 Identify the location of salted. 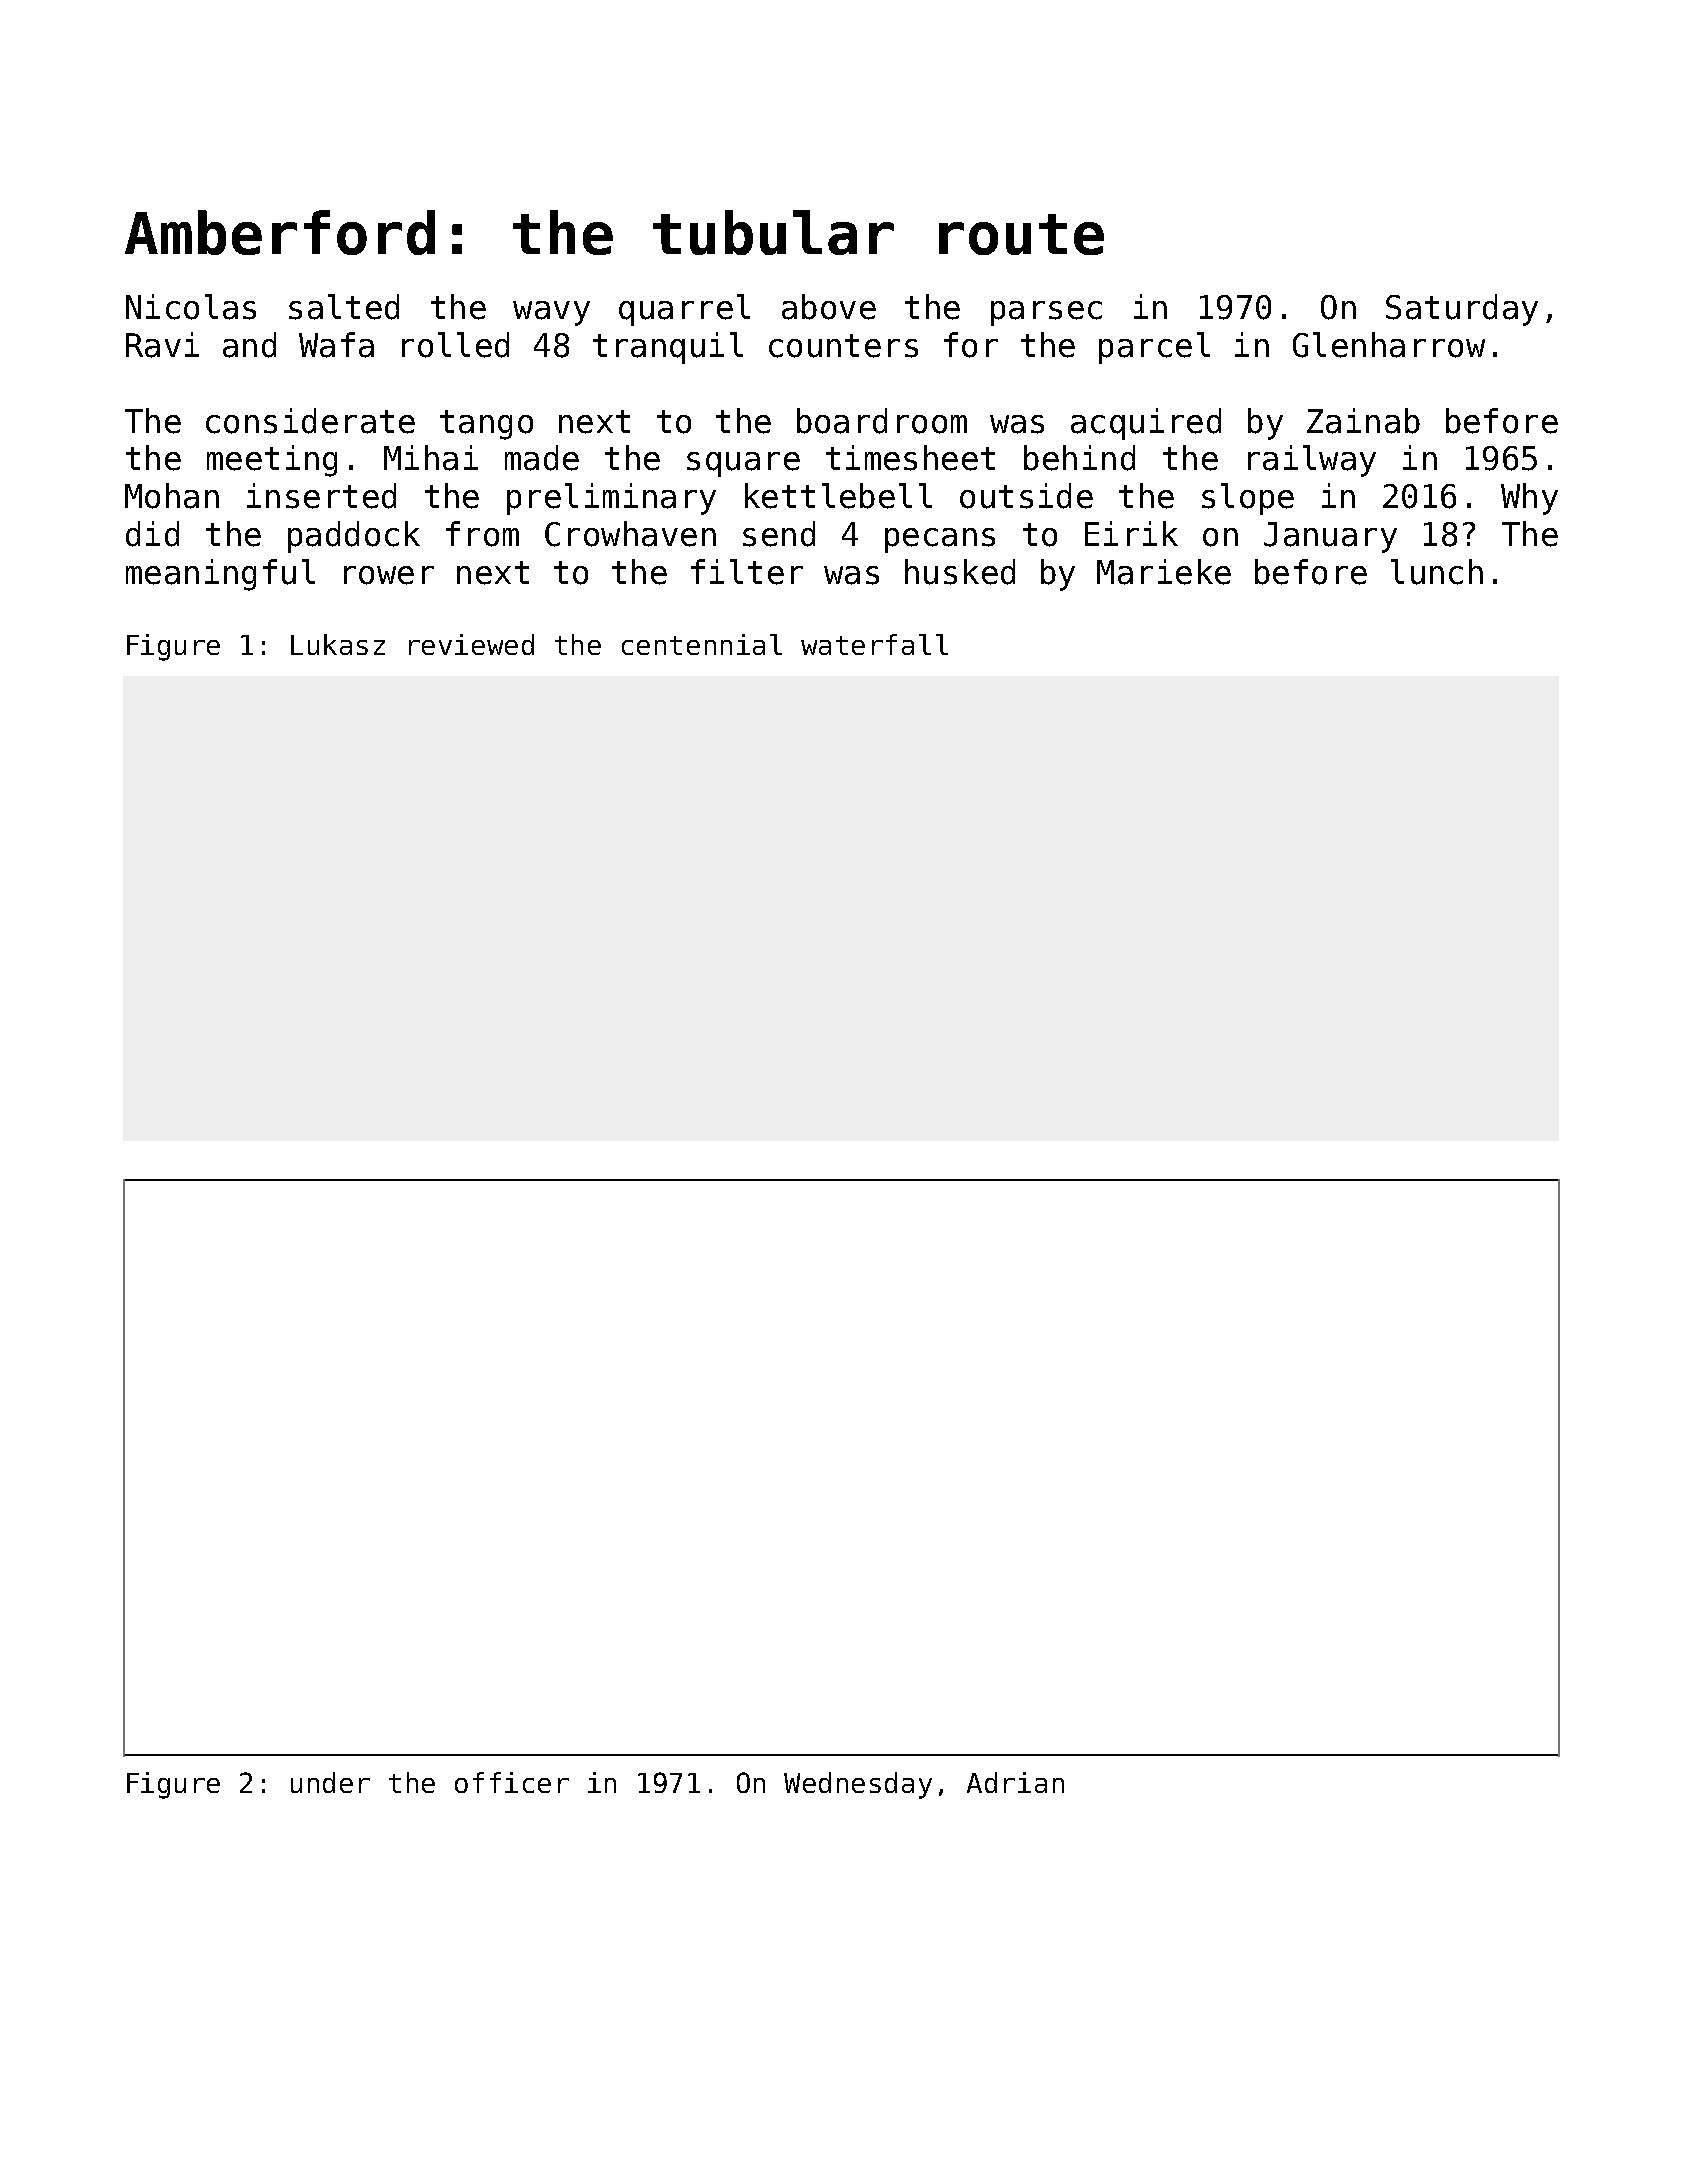
(344, 307).
